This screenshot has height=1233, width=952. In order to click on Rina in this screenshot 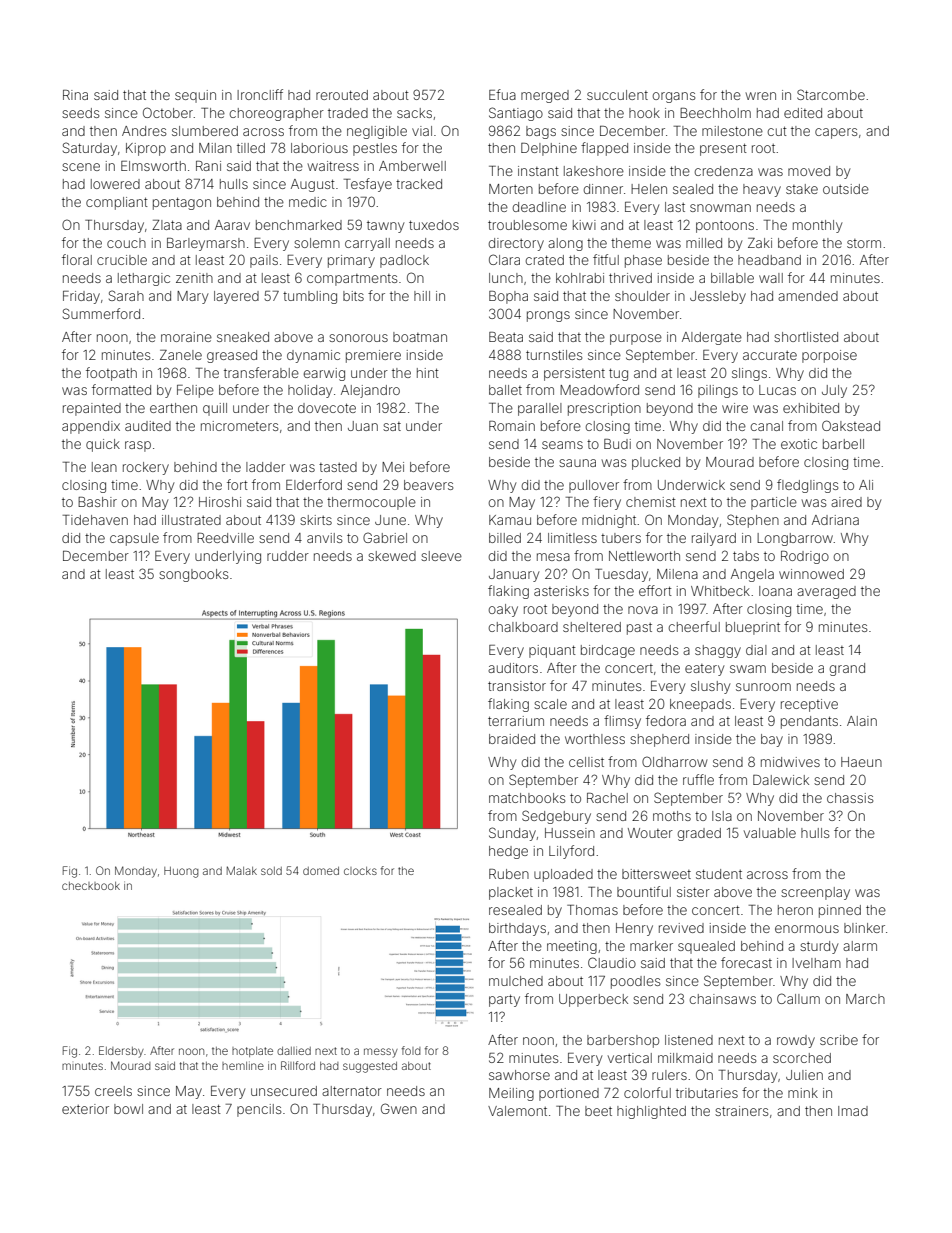, I will do `click(75, 95)`.
